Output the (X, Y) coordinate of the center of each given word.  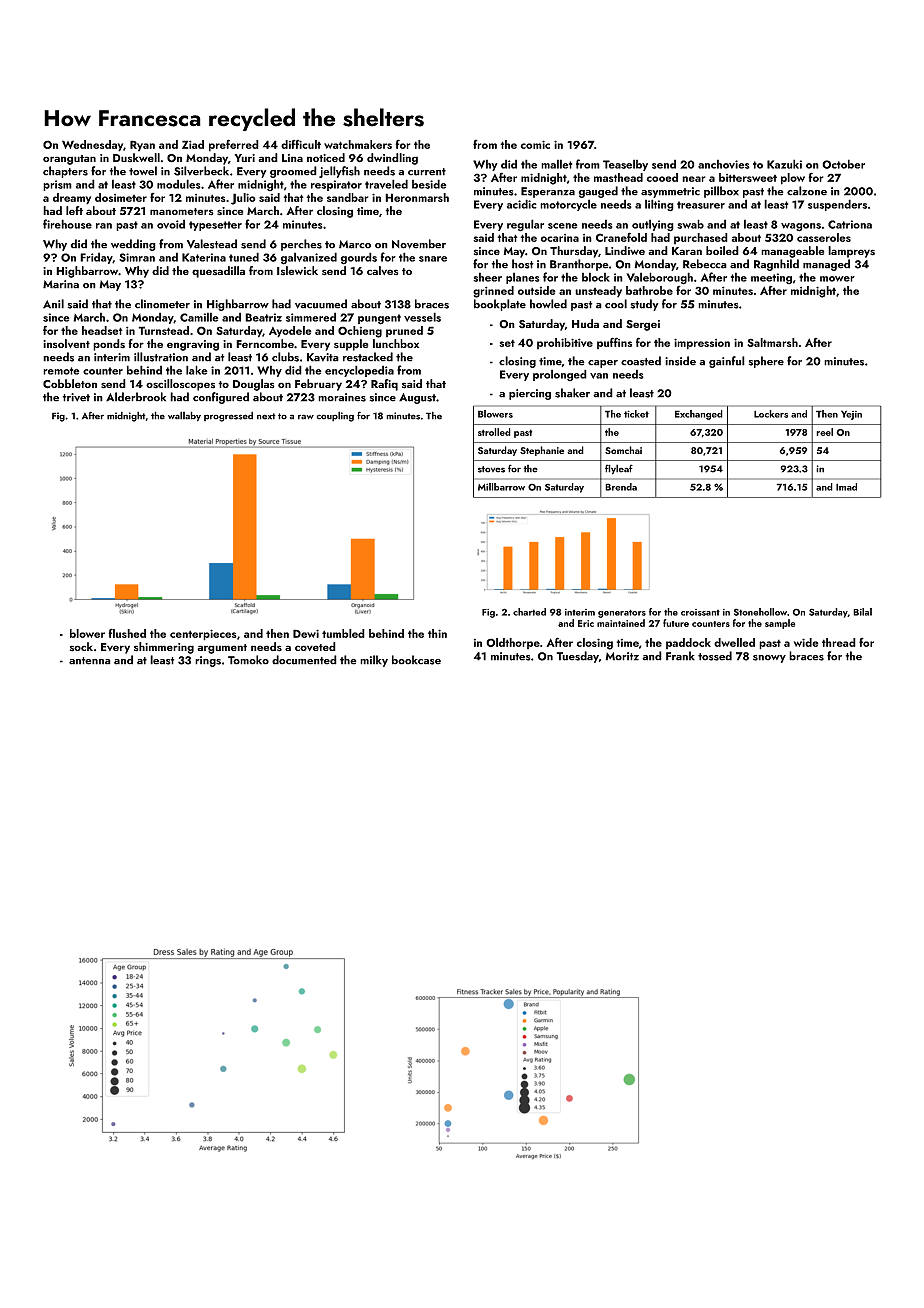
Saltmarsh (772, 342)
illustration (161, 357)
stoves (491, 469)
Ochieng (360, 332)
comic (535, 144)
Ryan (142, 146)
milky (374, 661)
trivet (76, 397)
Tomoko (248, 660)
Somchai (623, 450)
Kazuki (784, 164)
